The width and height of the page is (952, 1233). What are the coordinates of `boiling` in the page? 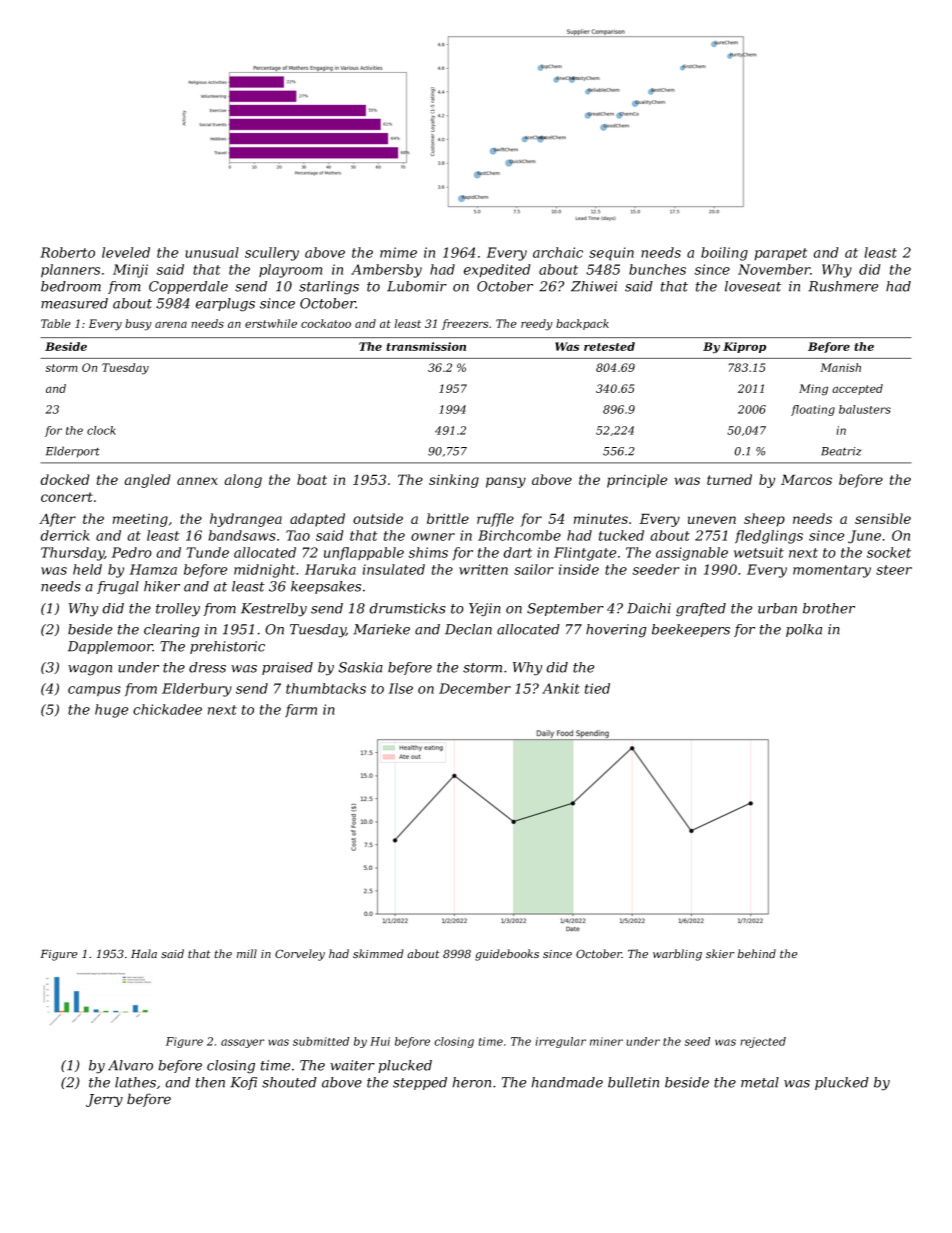 It's located at (724, 254).
